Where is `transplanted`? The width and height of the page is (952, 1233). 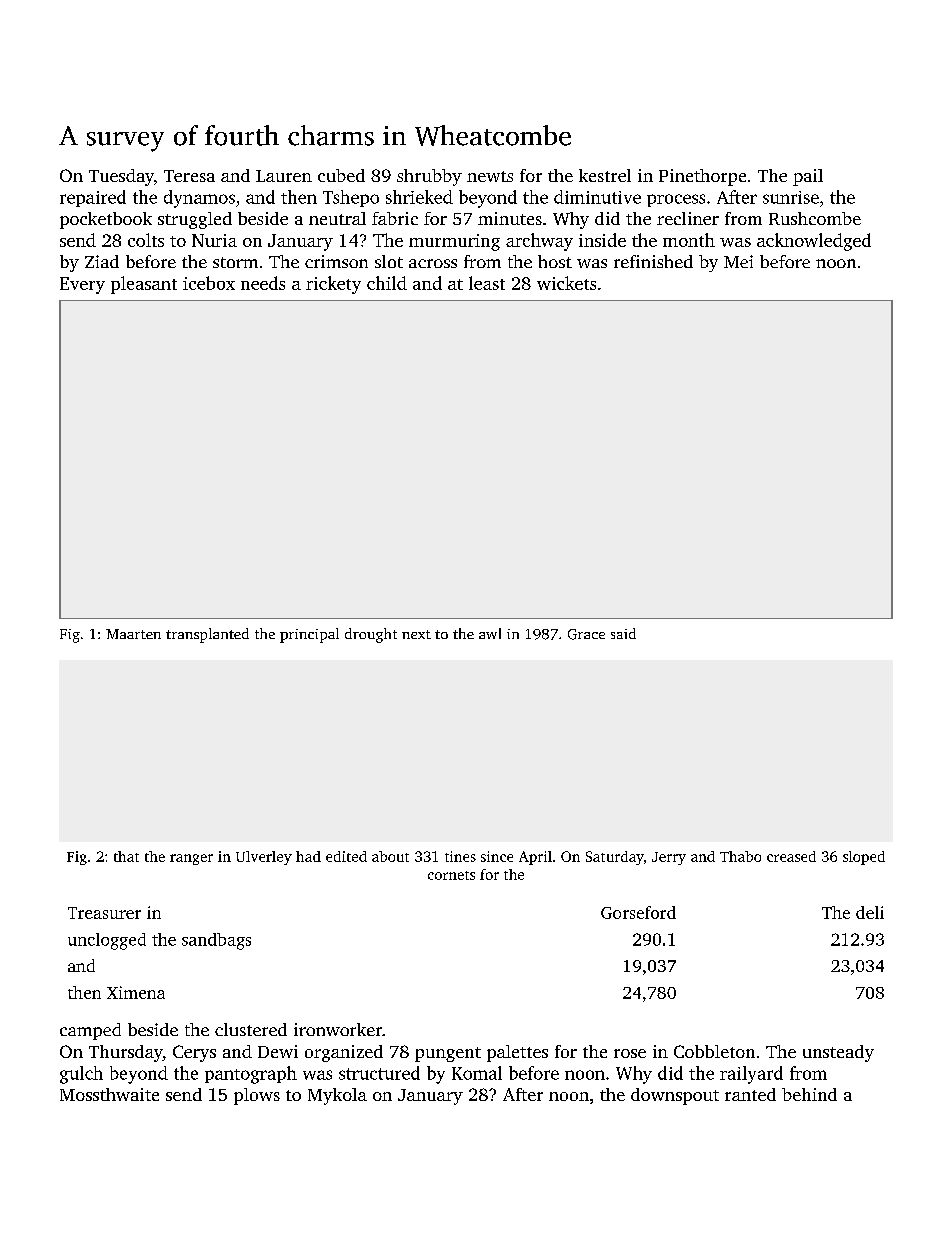 transplanted is located at coordinates (207, 635).
